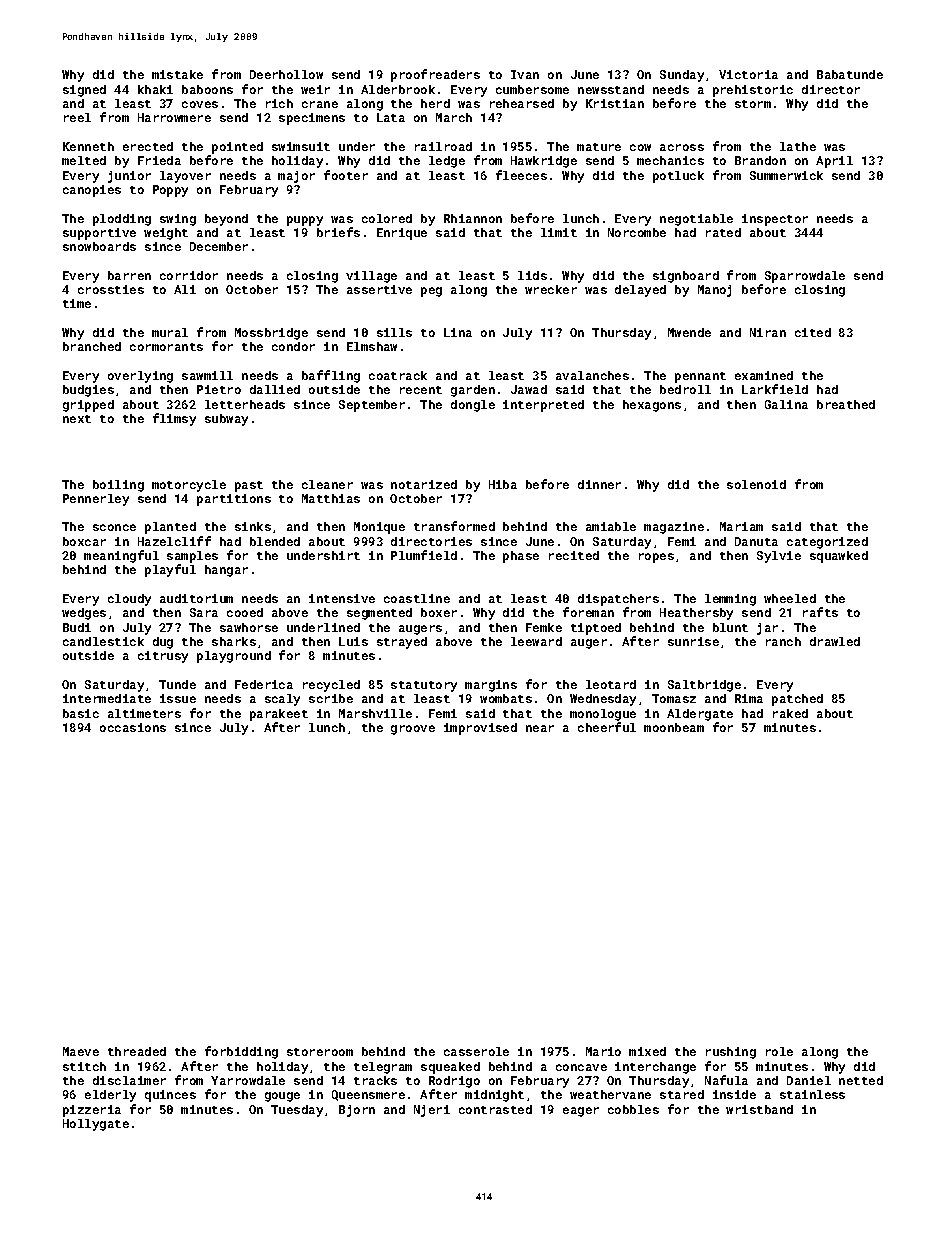 This screenshot has width=952, height=1233. What do you see at coordinates (861, 1080) in the screenshot?
I see `netted` at bounding box center [861, 1080].
